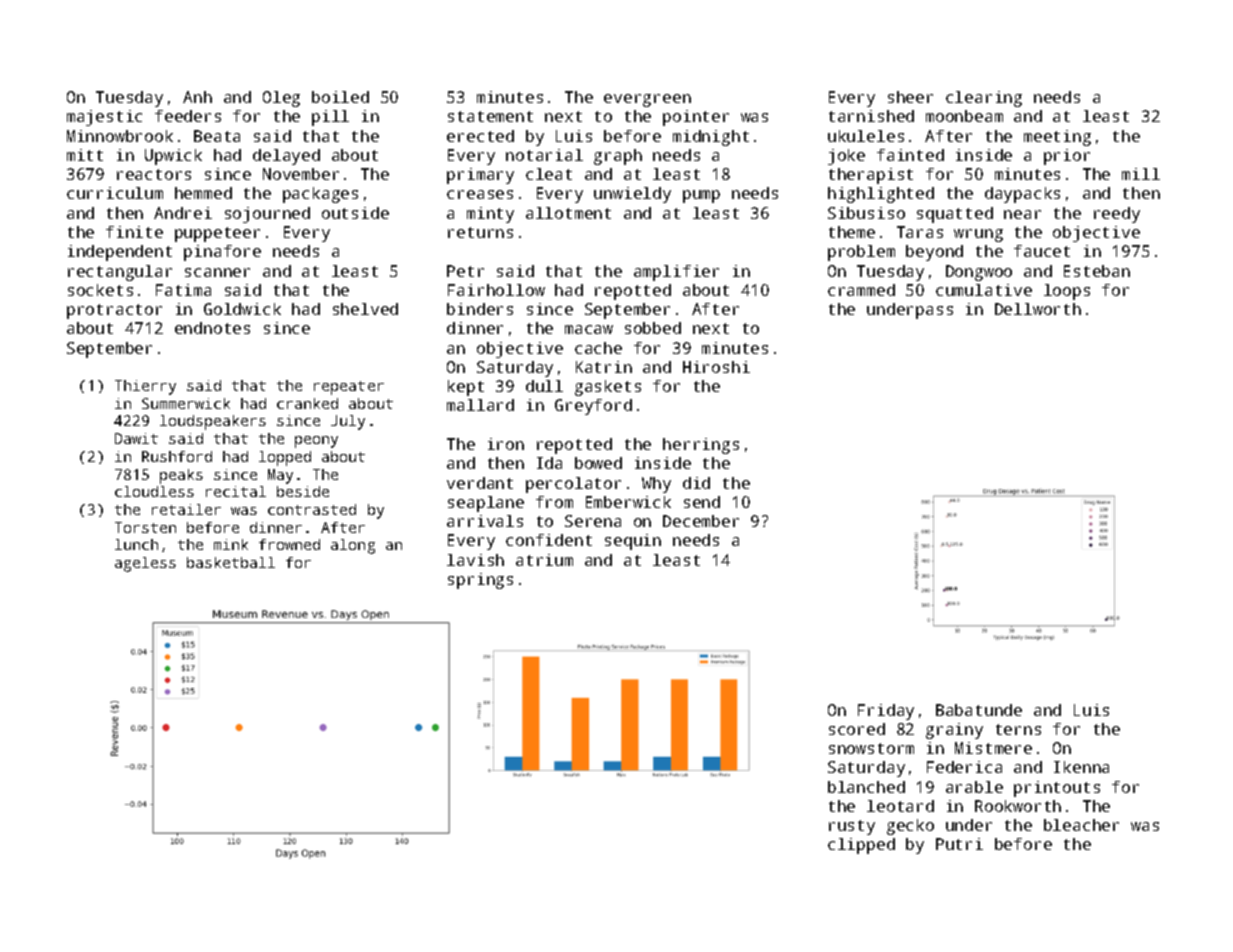 The image size is (1233, 952). Describe the element at coordinates (618, 157) in the screenshot. I see `graph` at that location.
